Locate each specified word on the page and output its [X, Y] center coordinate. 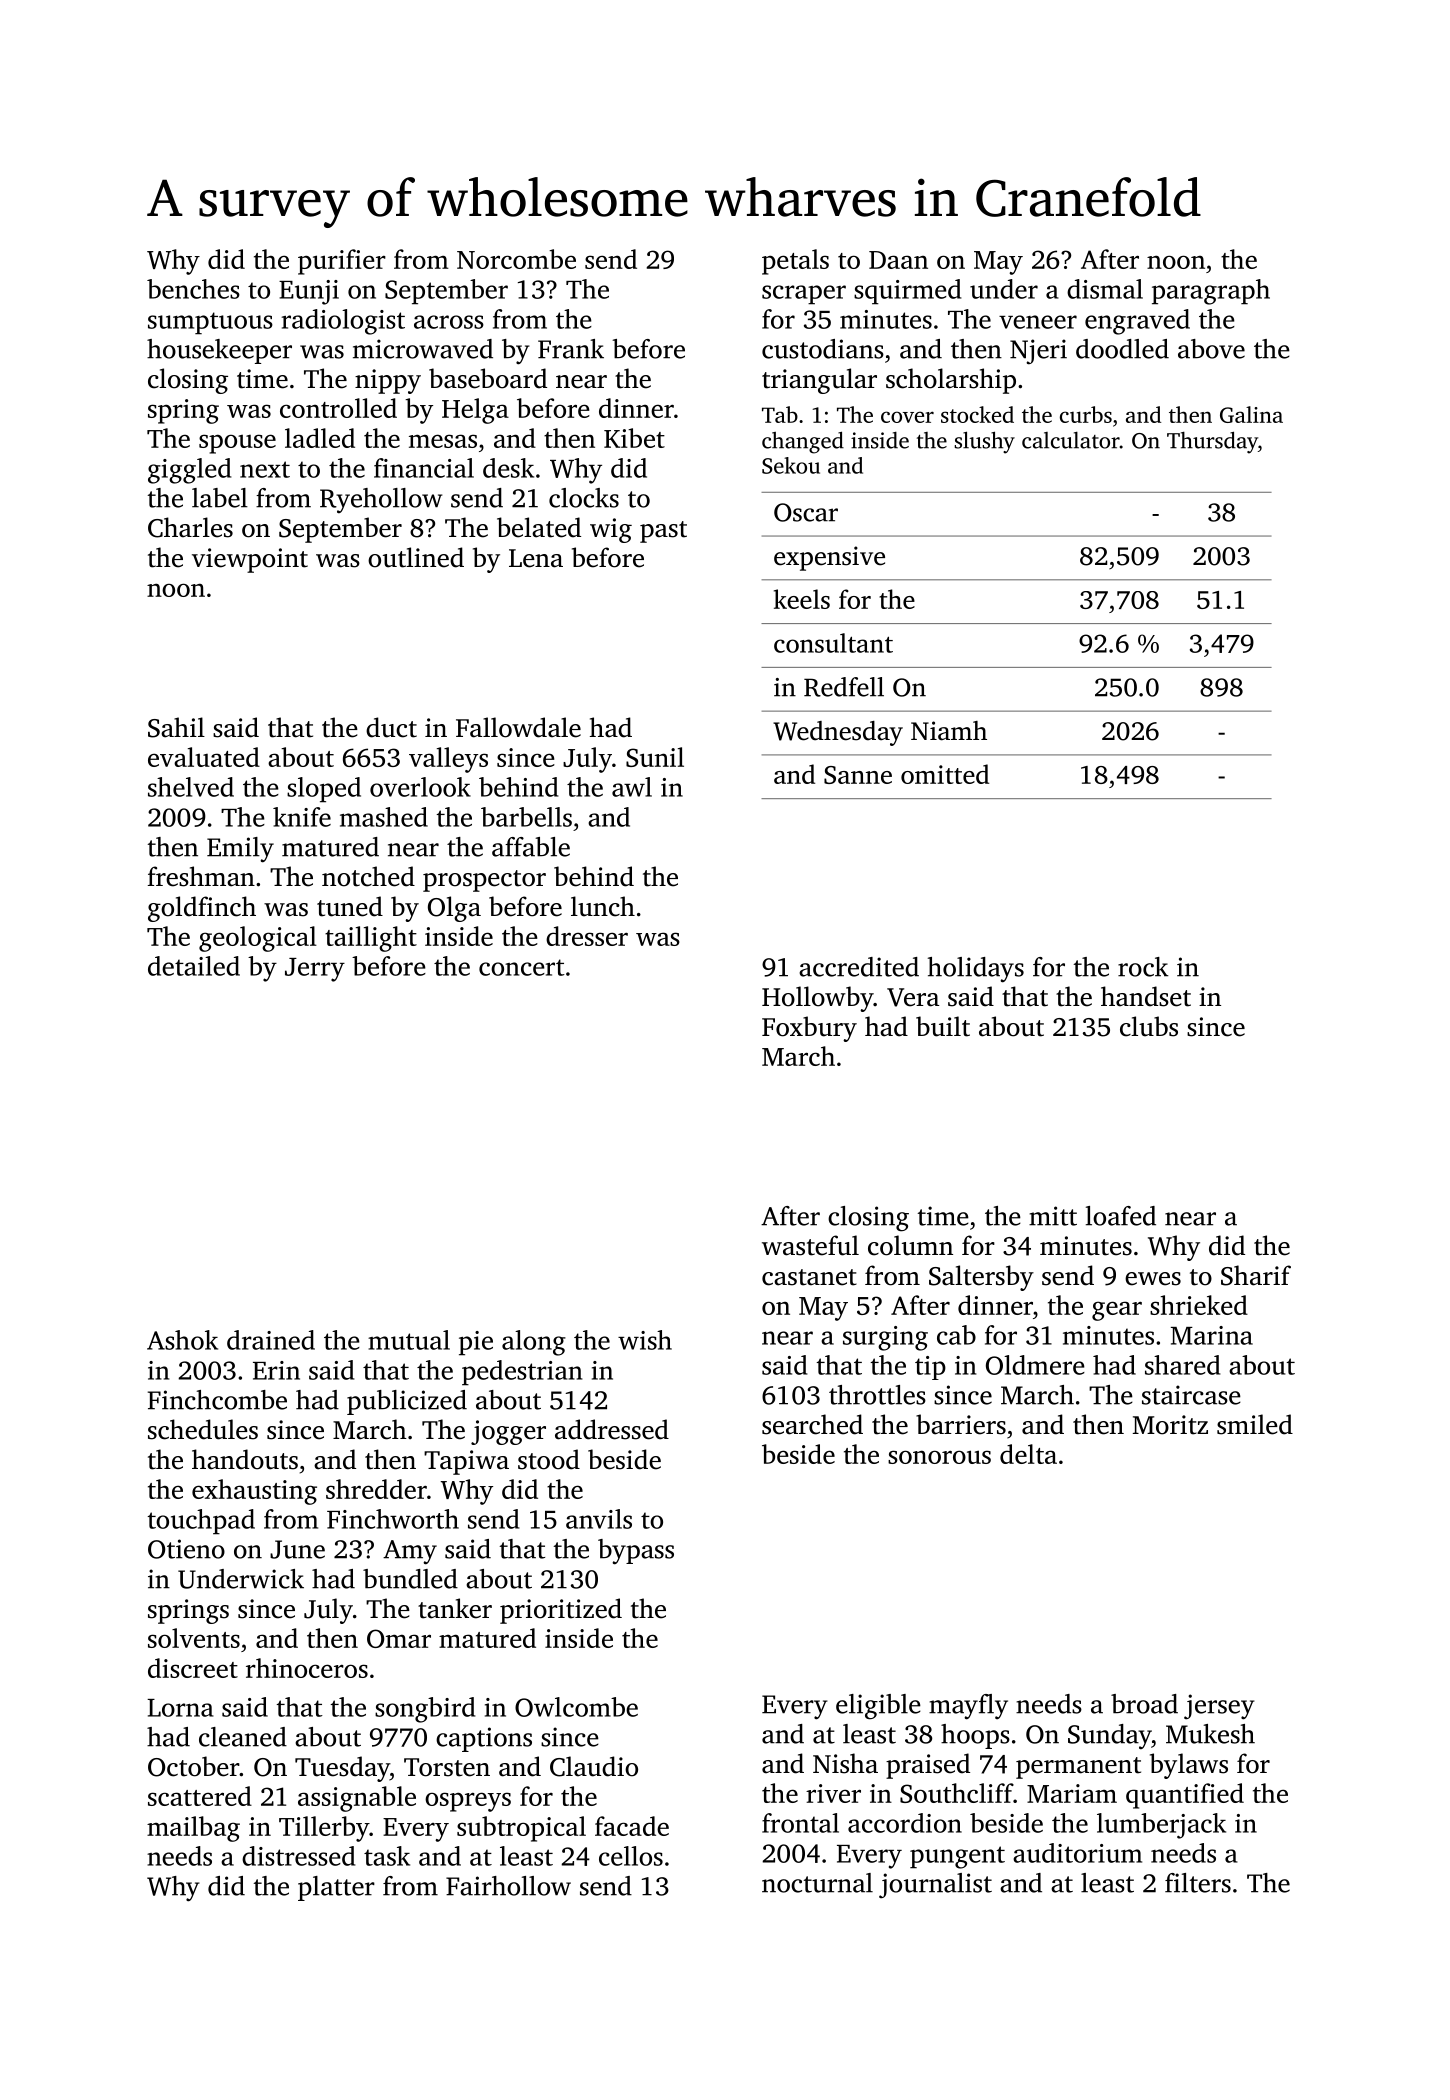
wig [611, 530]
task [387, 1856]
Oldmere [1035, 1365]
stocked [977, 414]
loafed [1121, 1216]
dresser [587, 936]
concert [522, 967]
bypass [636, 1552]
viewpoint [250, 560]
